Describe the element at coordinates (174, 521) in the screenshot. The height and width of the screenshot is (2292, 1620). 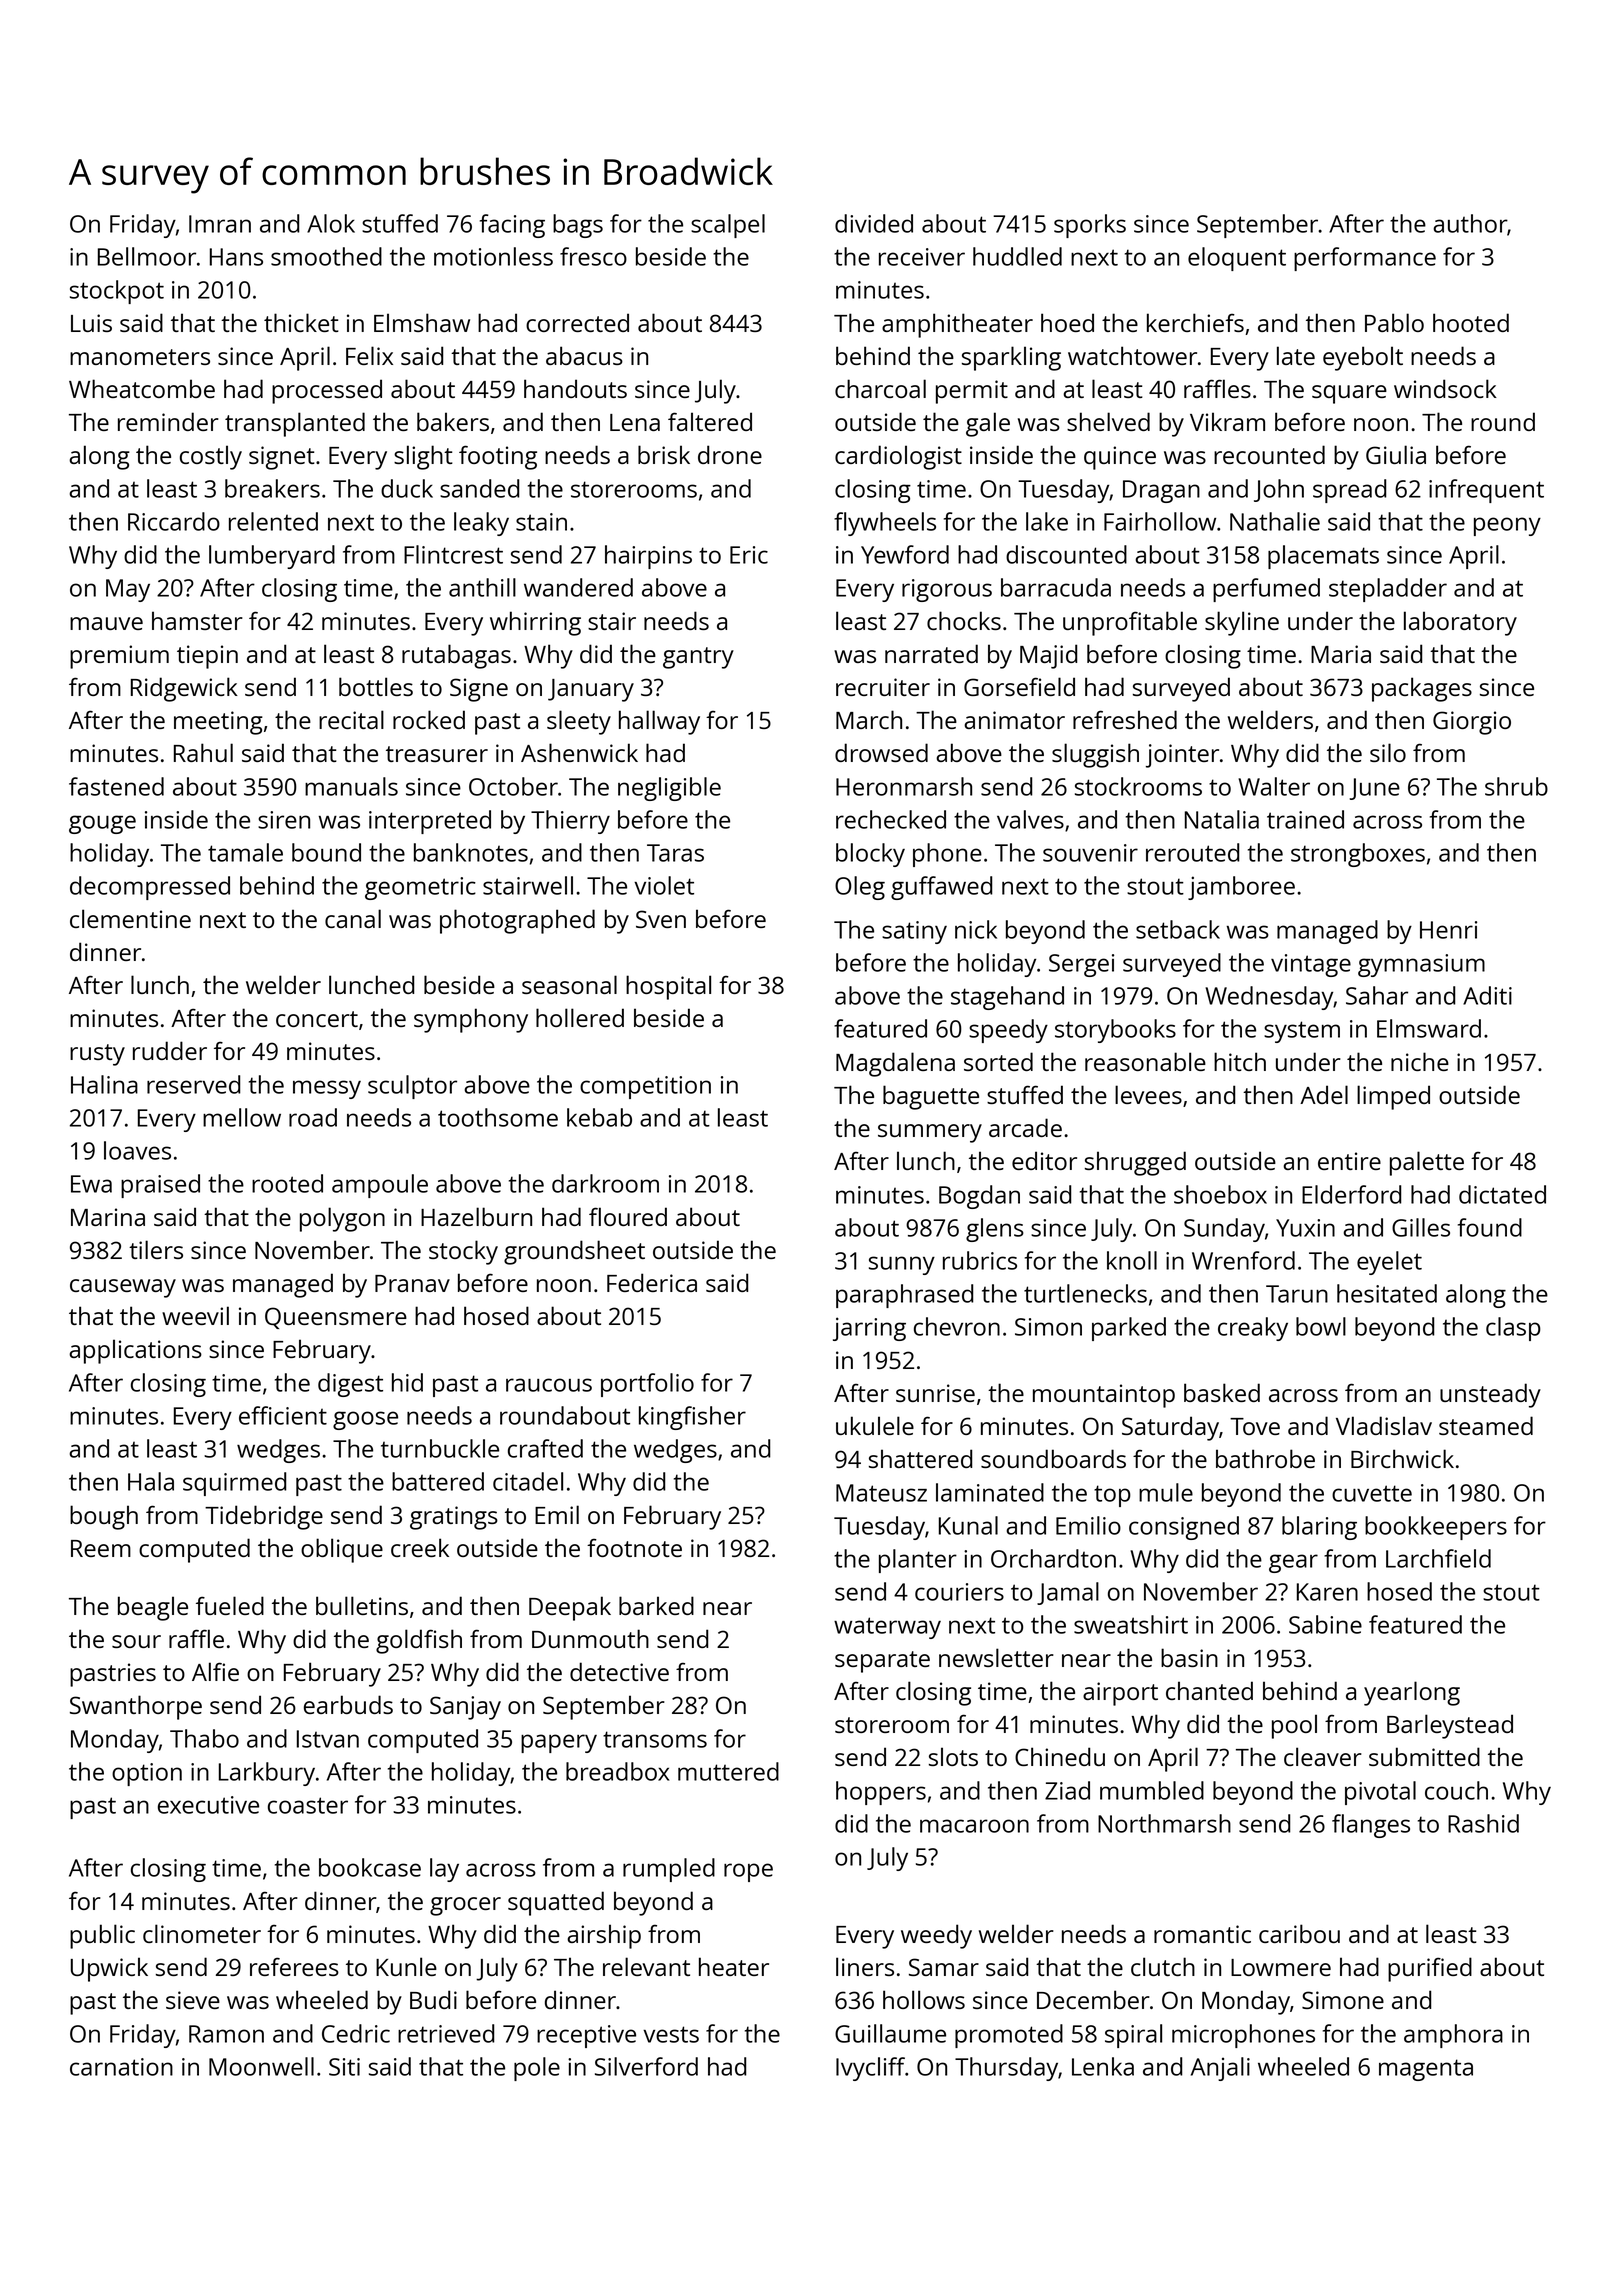
I see `Riccardo` at that location.
